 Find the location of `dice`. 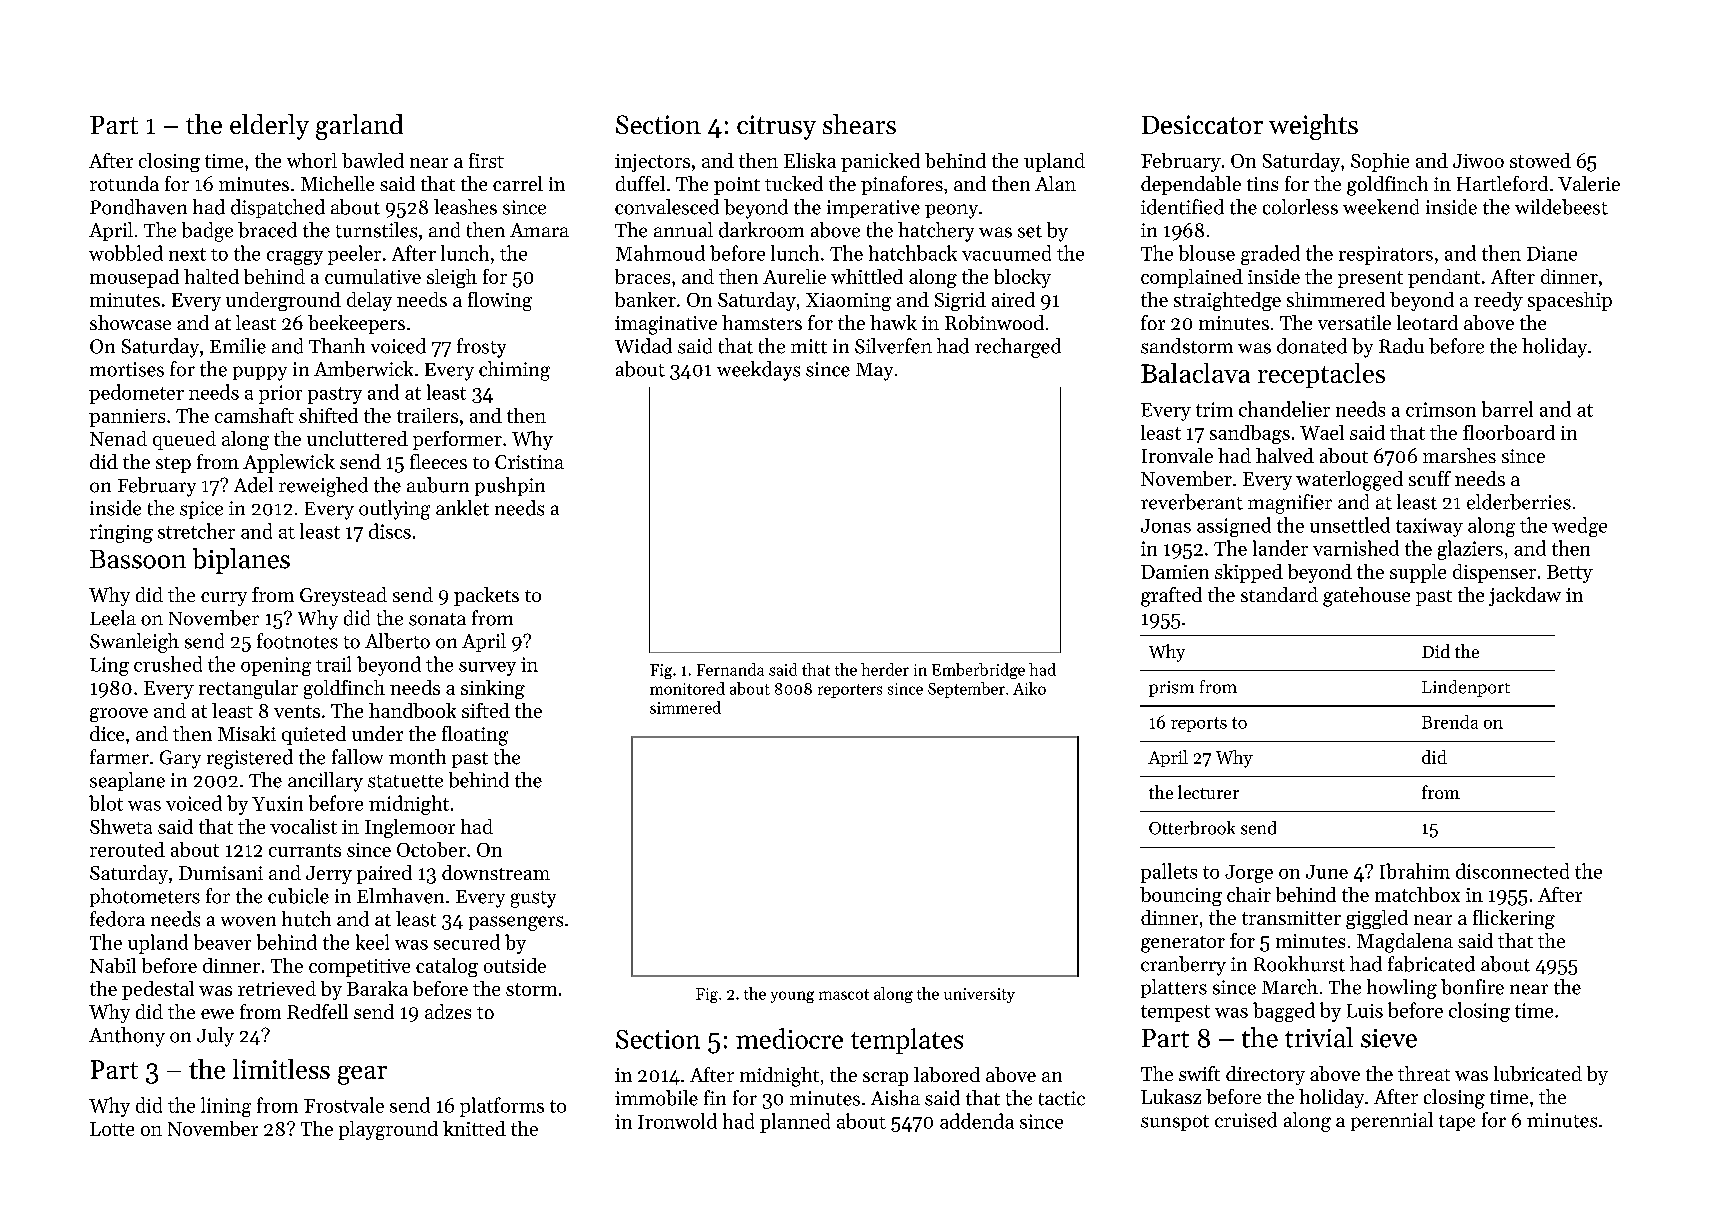

dice is located at coordinates (107, 733).
